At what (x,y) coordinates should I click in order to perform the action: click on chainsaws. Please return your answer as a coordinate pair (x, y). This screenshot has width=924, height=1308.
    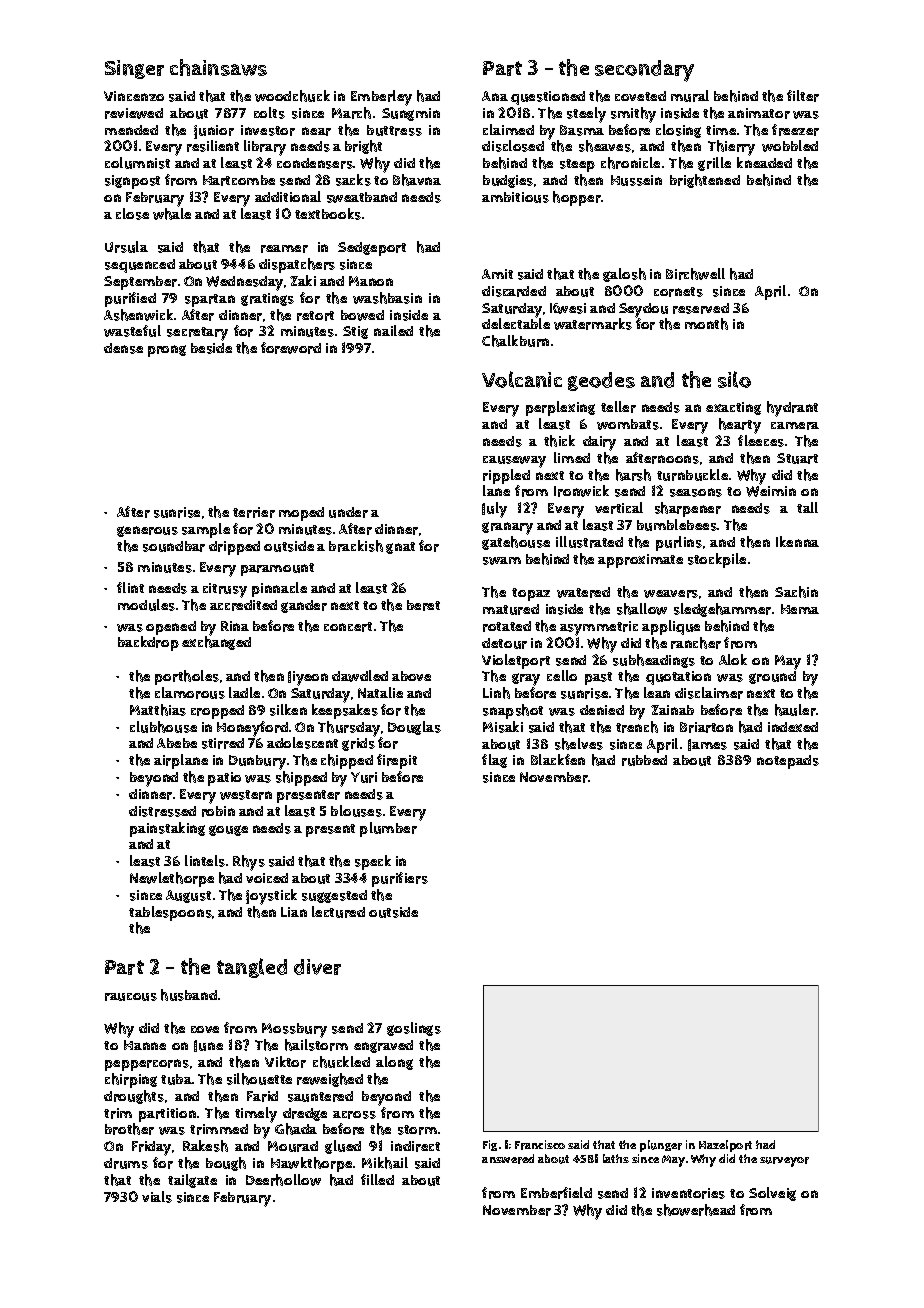
    Looking at the image, I should click on (218, 67).
